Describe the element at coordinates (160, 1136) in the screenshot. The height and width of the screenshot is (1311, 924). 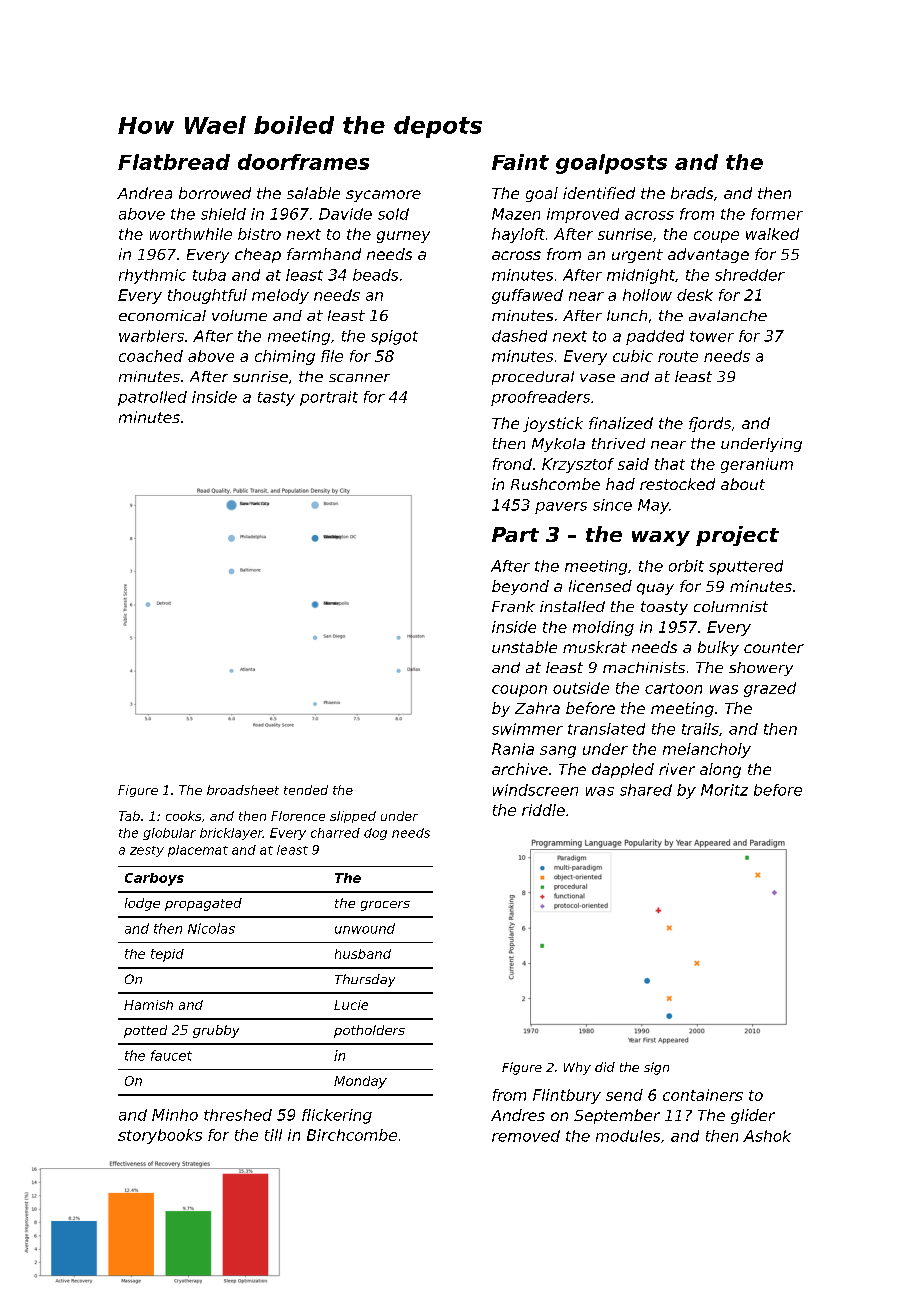
I see `storybooks` at that location.
